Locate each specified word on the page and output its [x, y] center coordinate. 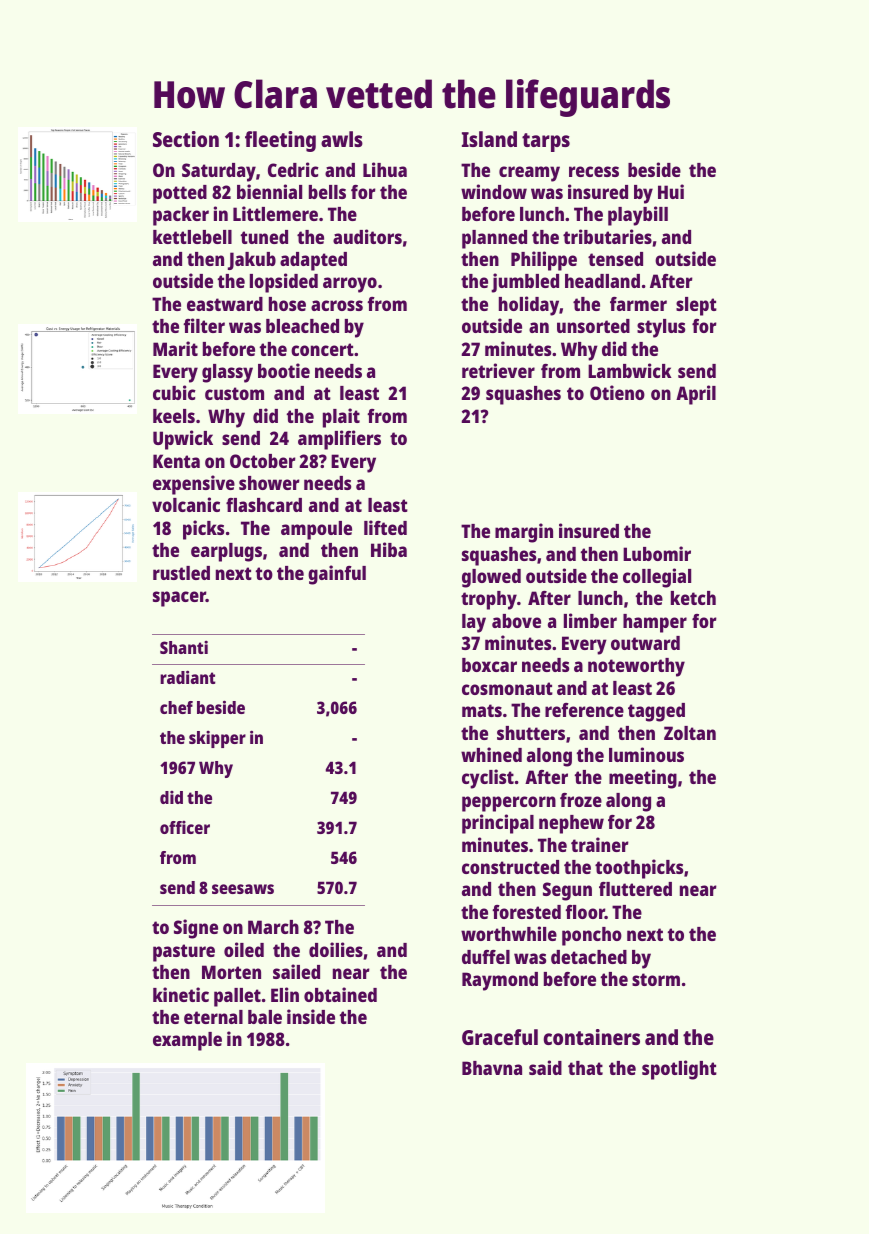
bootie [284, 370]
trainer [600, 844]
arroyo [350, 285]
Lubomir [657, 553]
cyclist [488, 779]
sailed [296, 971]
